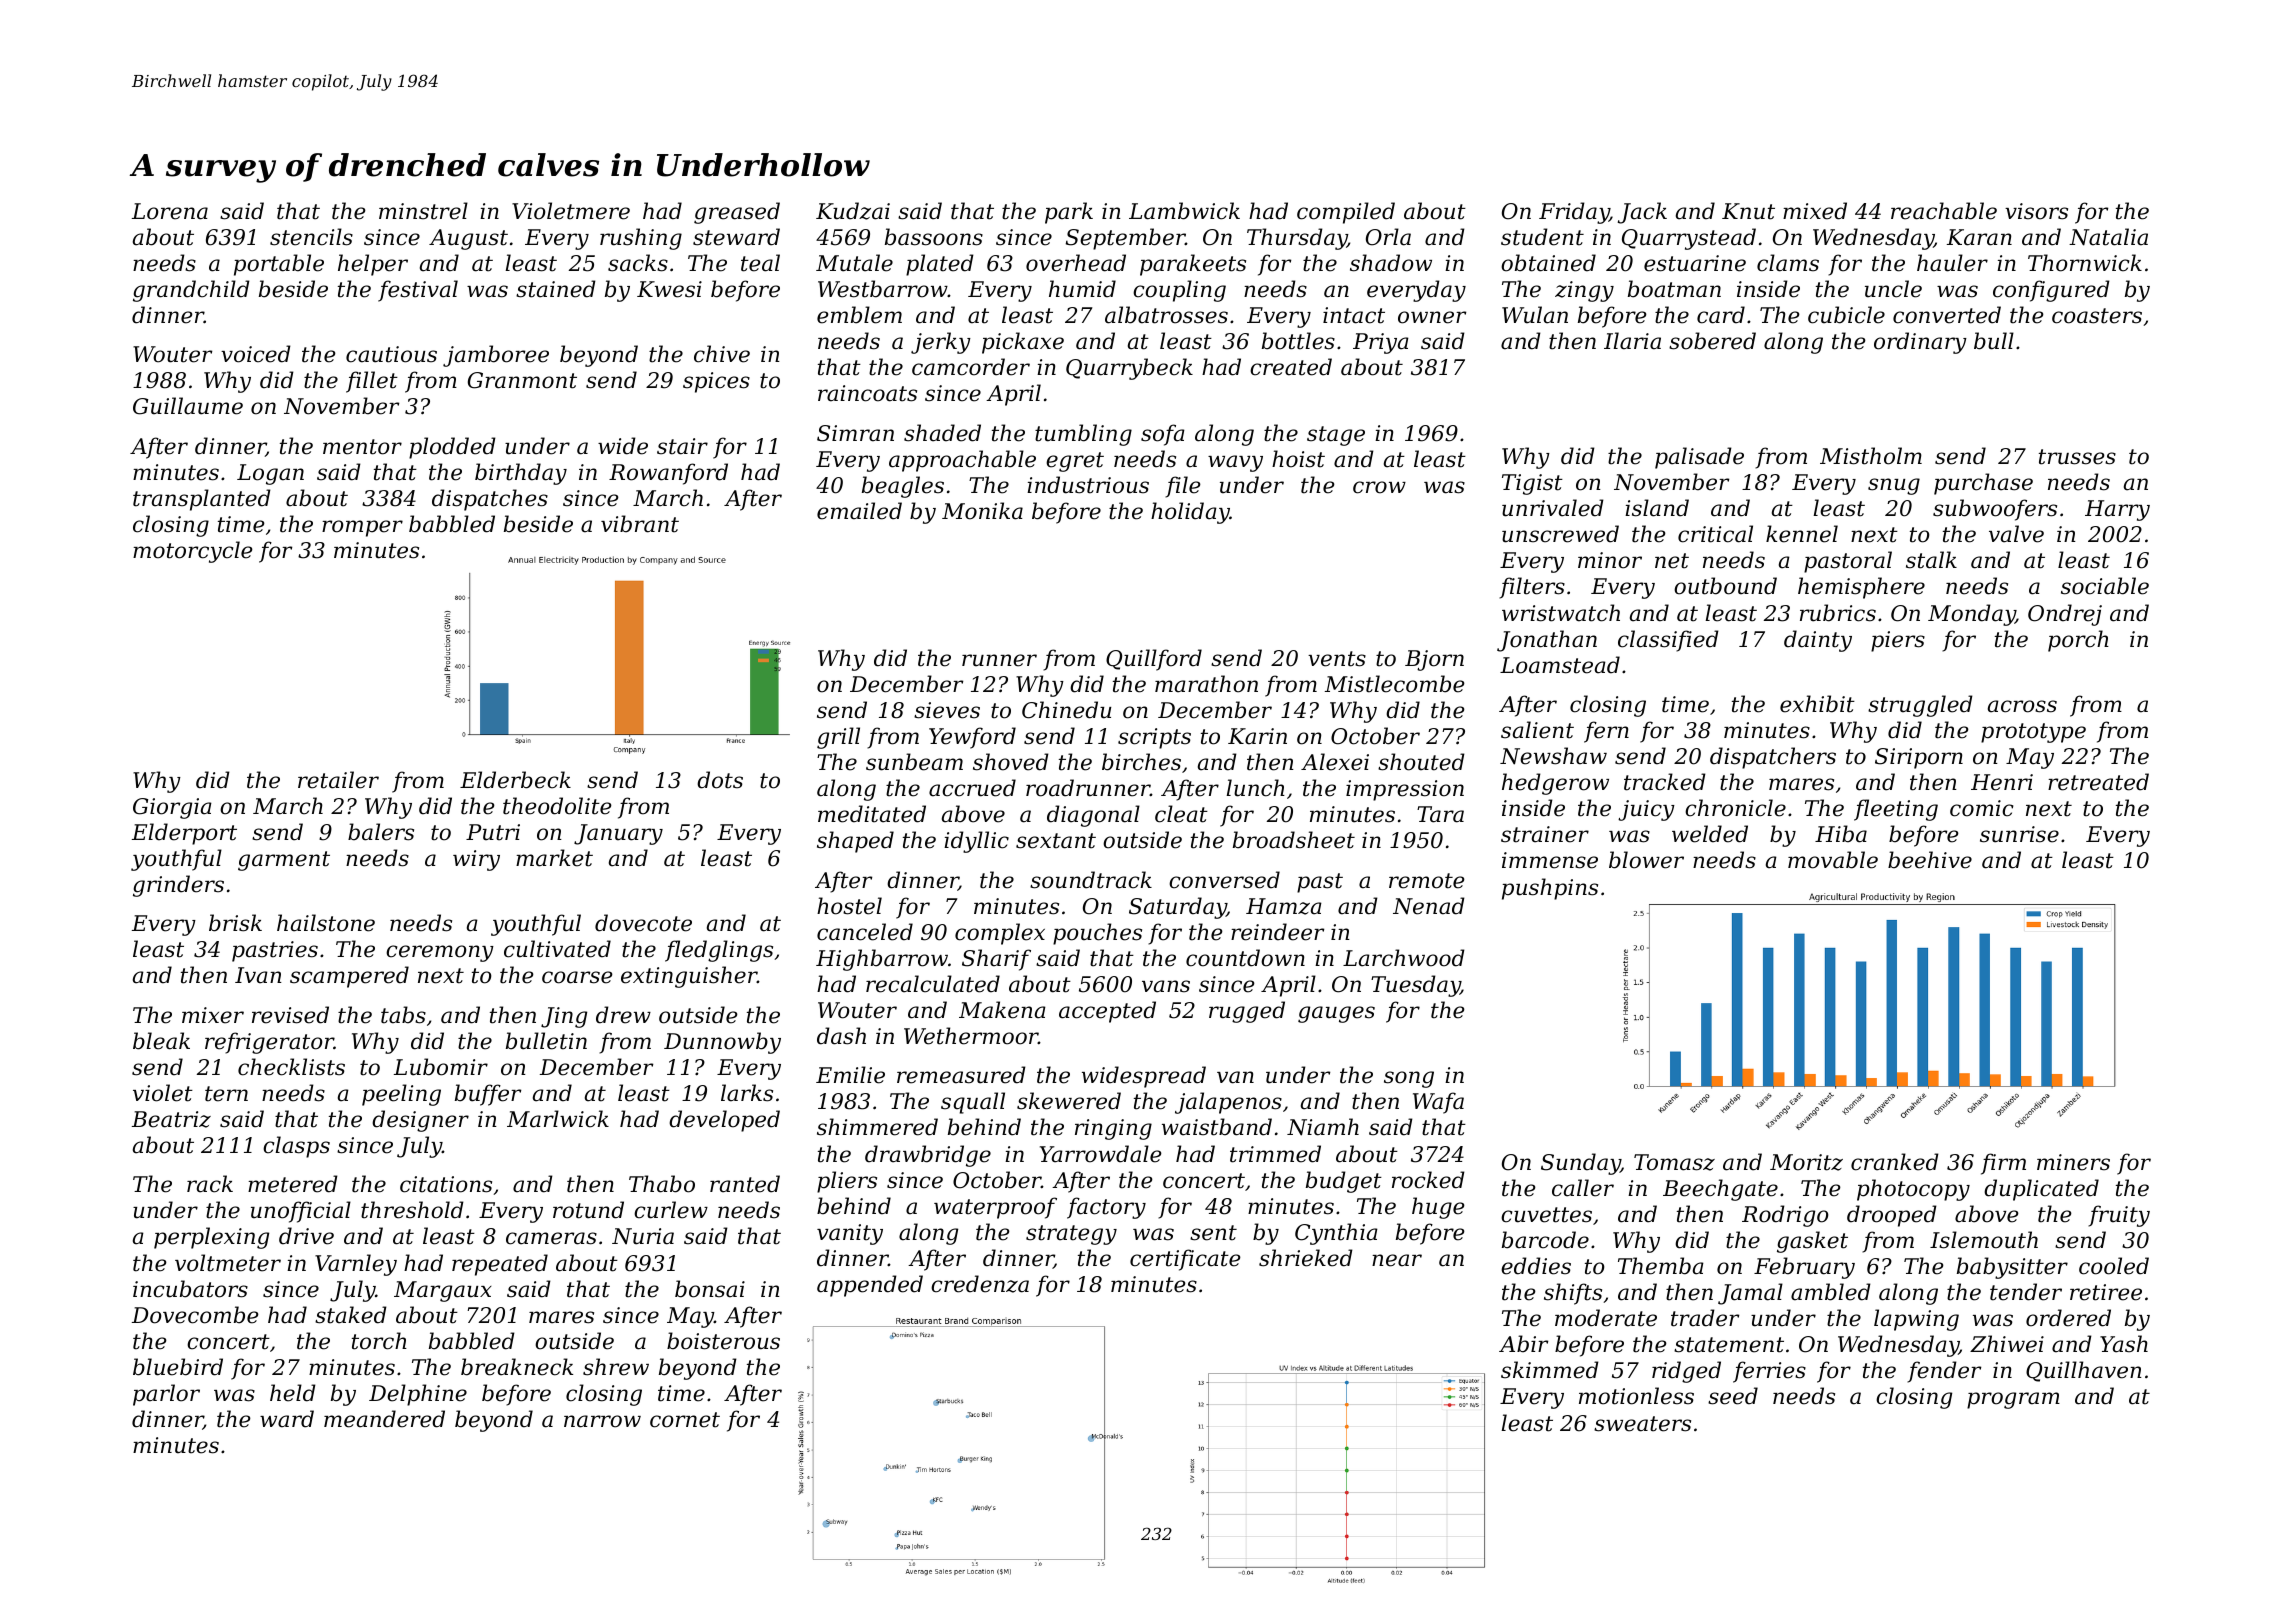  I want to click on program, so click(2013, 1400).
